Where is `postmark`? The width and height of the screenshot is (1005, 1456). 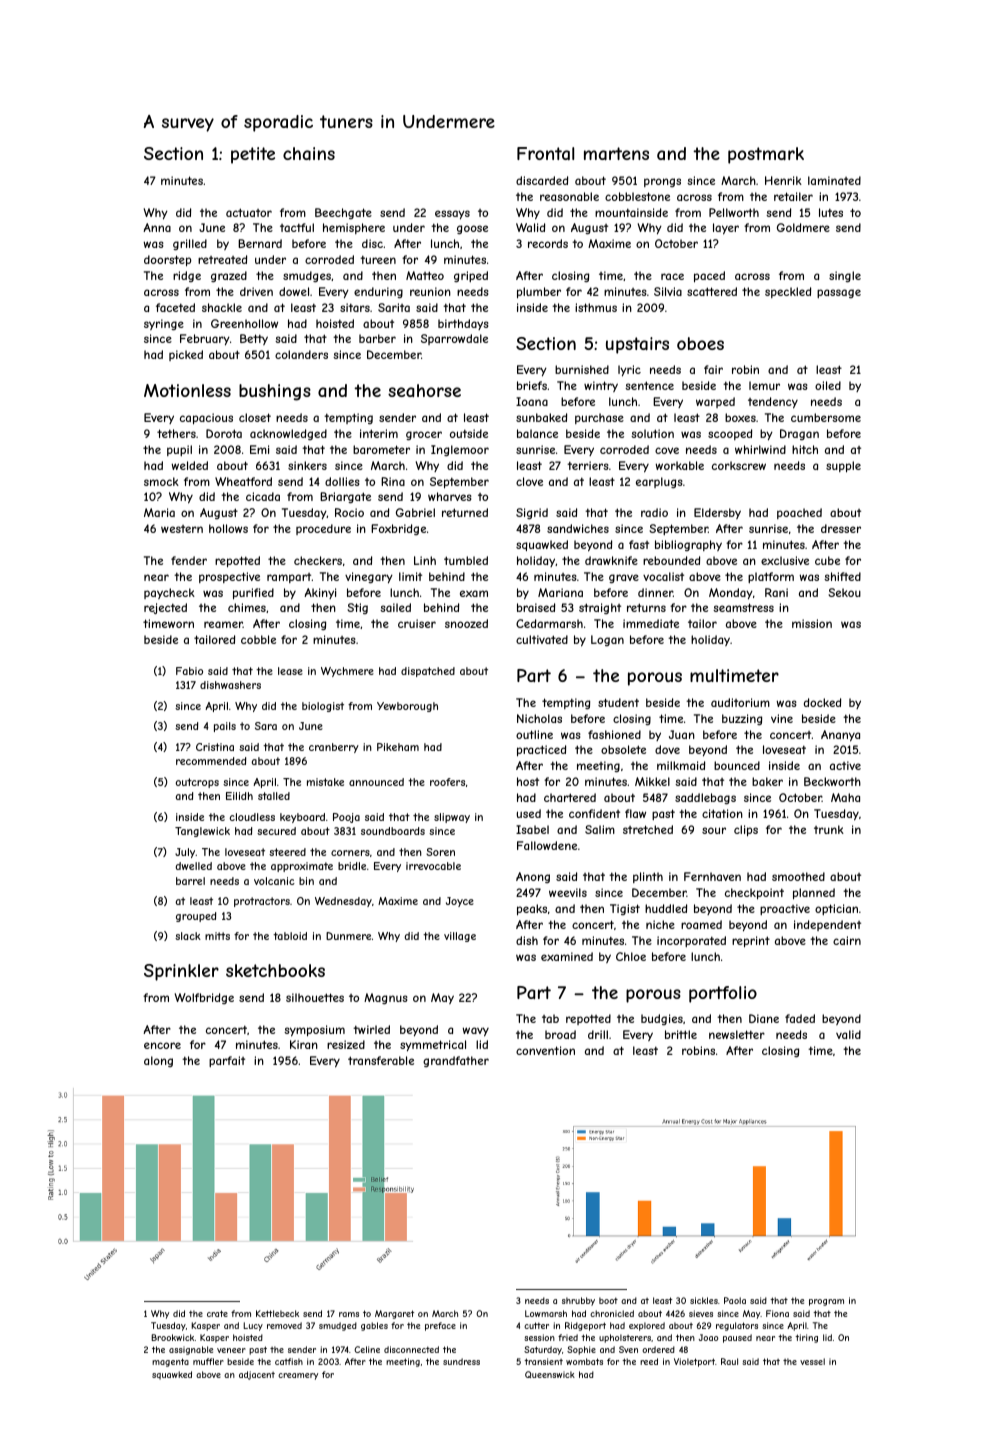
postmark is located at coordinates (766, 155).
